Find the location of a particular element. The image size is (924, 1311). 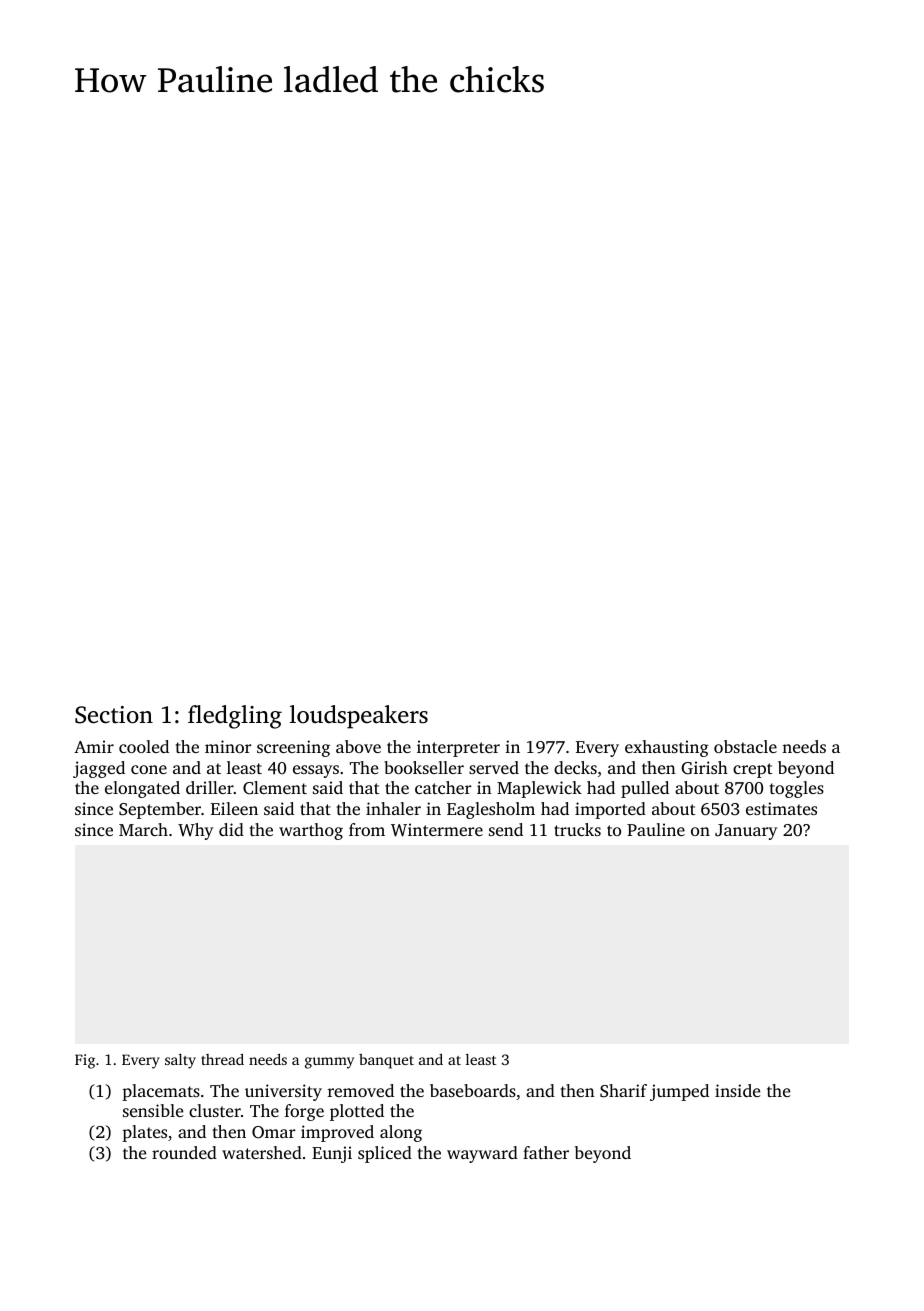

Fig is located at coordinates (85, 1061).
